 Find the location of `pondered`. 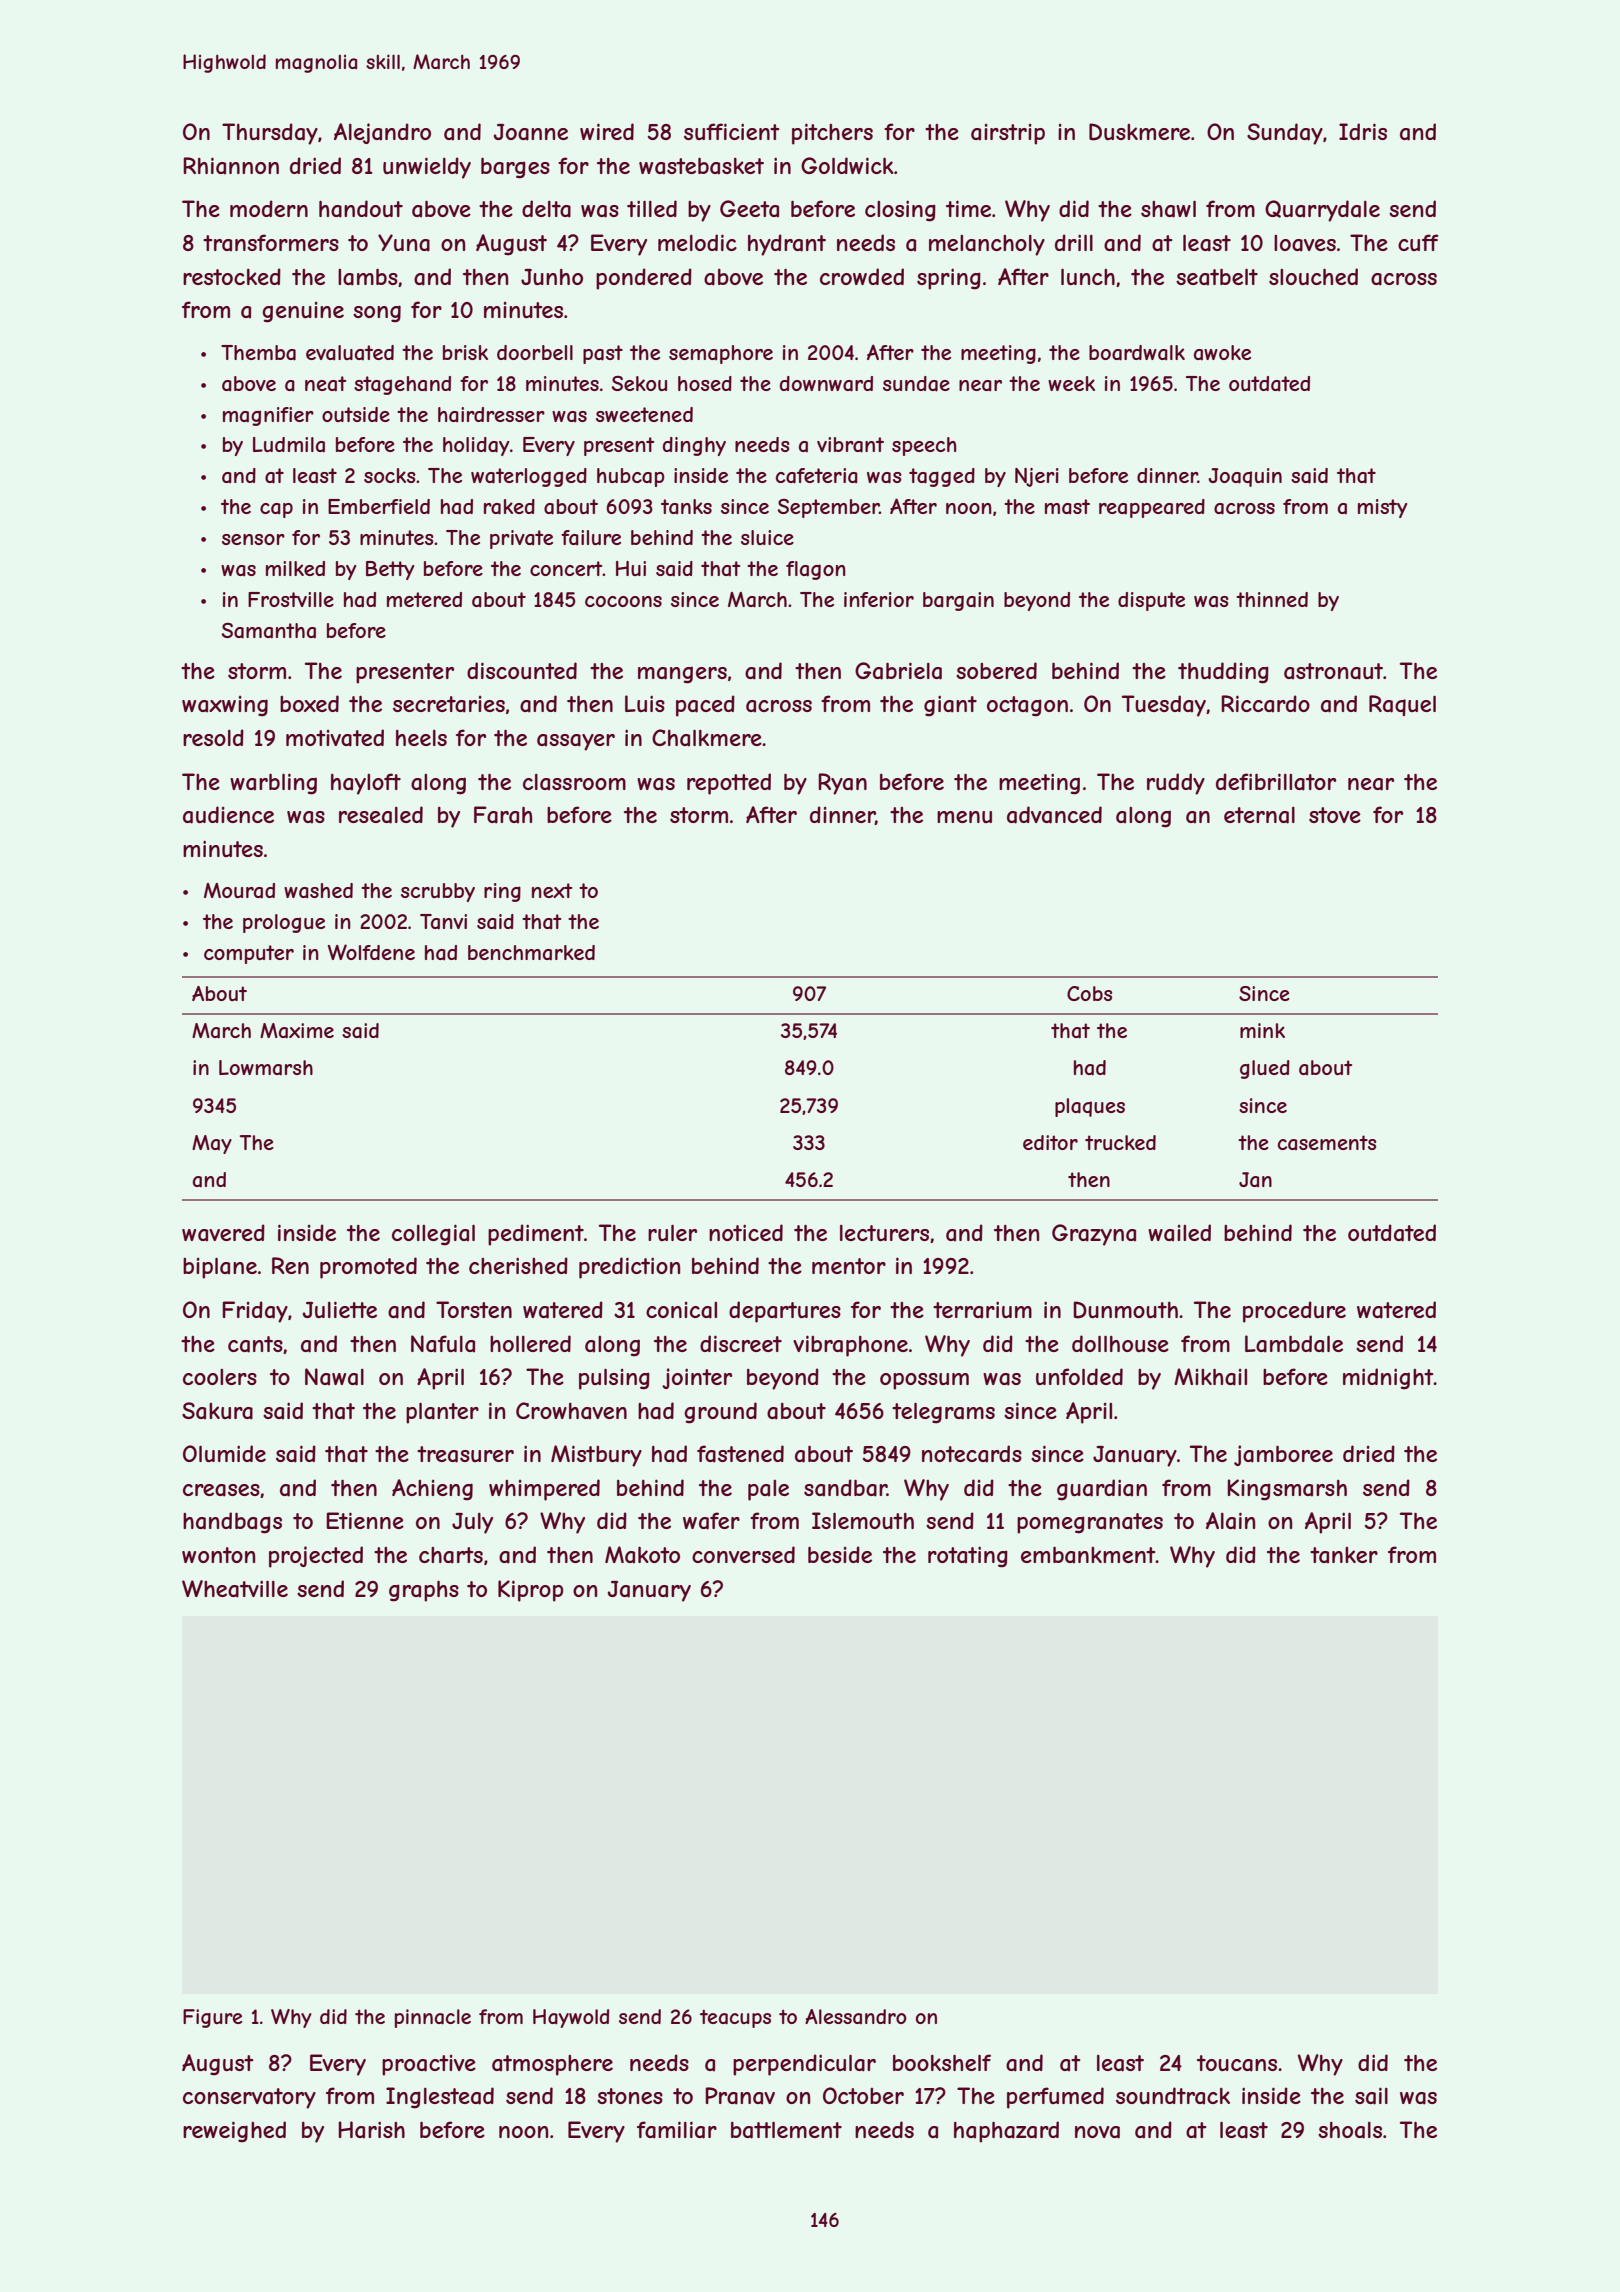

pondered is located at coordinates (644, 279).
